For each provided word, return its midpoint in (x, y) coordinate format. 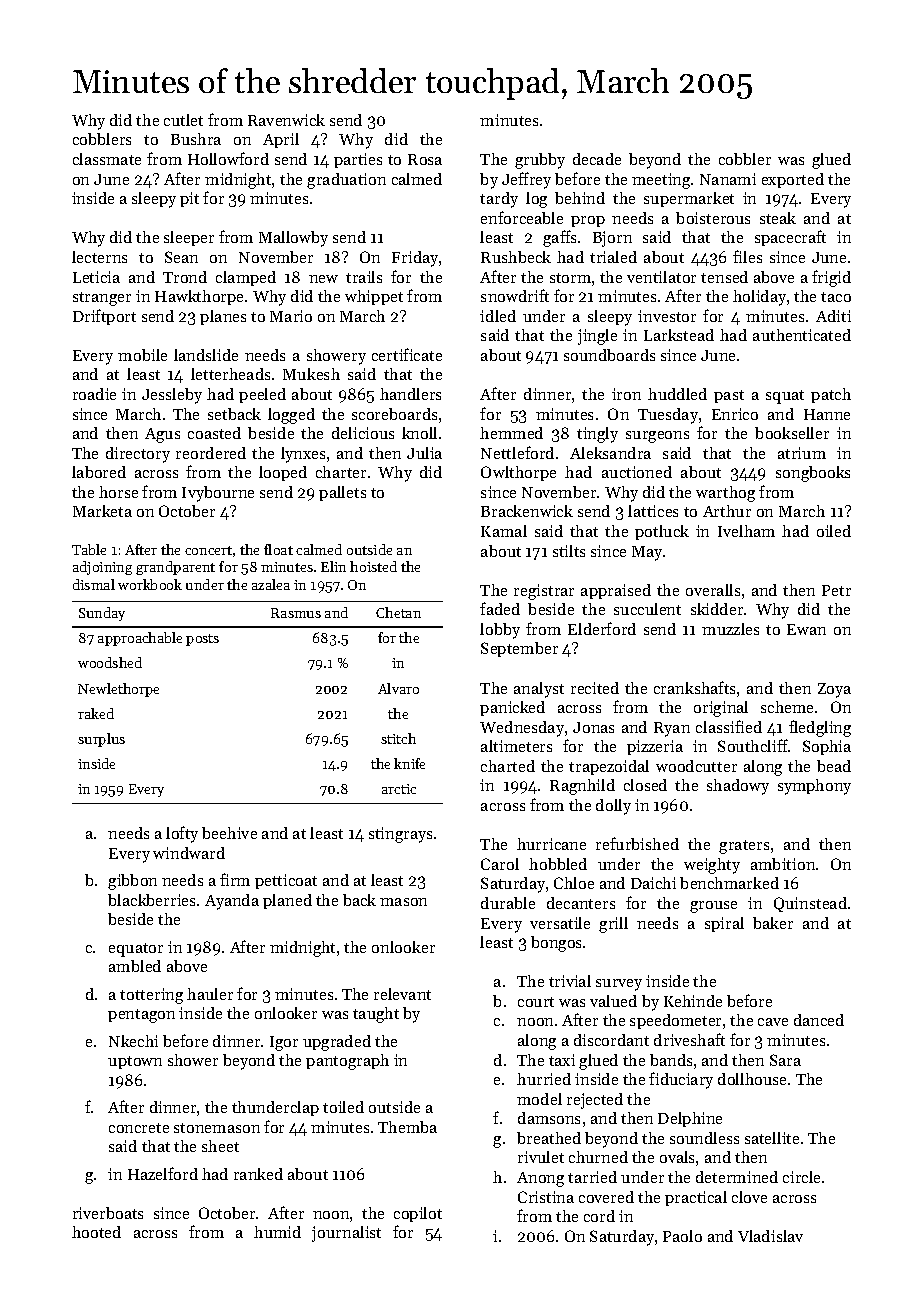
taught (376, 1015)
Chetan (398, 612)
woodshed (110, 662)
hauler (210, 994)
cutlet (183, 120)
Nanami (728, 179)
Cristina (546, 1197)
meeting (661, 181)
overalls (713, 590)
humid (277, 1232)
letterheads (230, 374)
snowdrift (515, 295)
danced (819, 1020)
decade (597, 159)
